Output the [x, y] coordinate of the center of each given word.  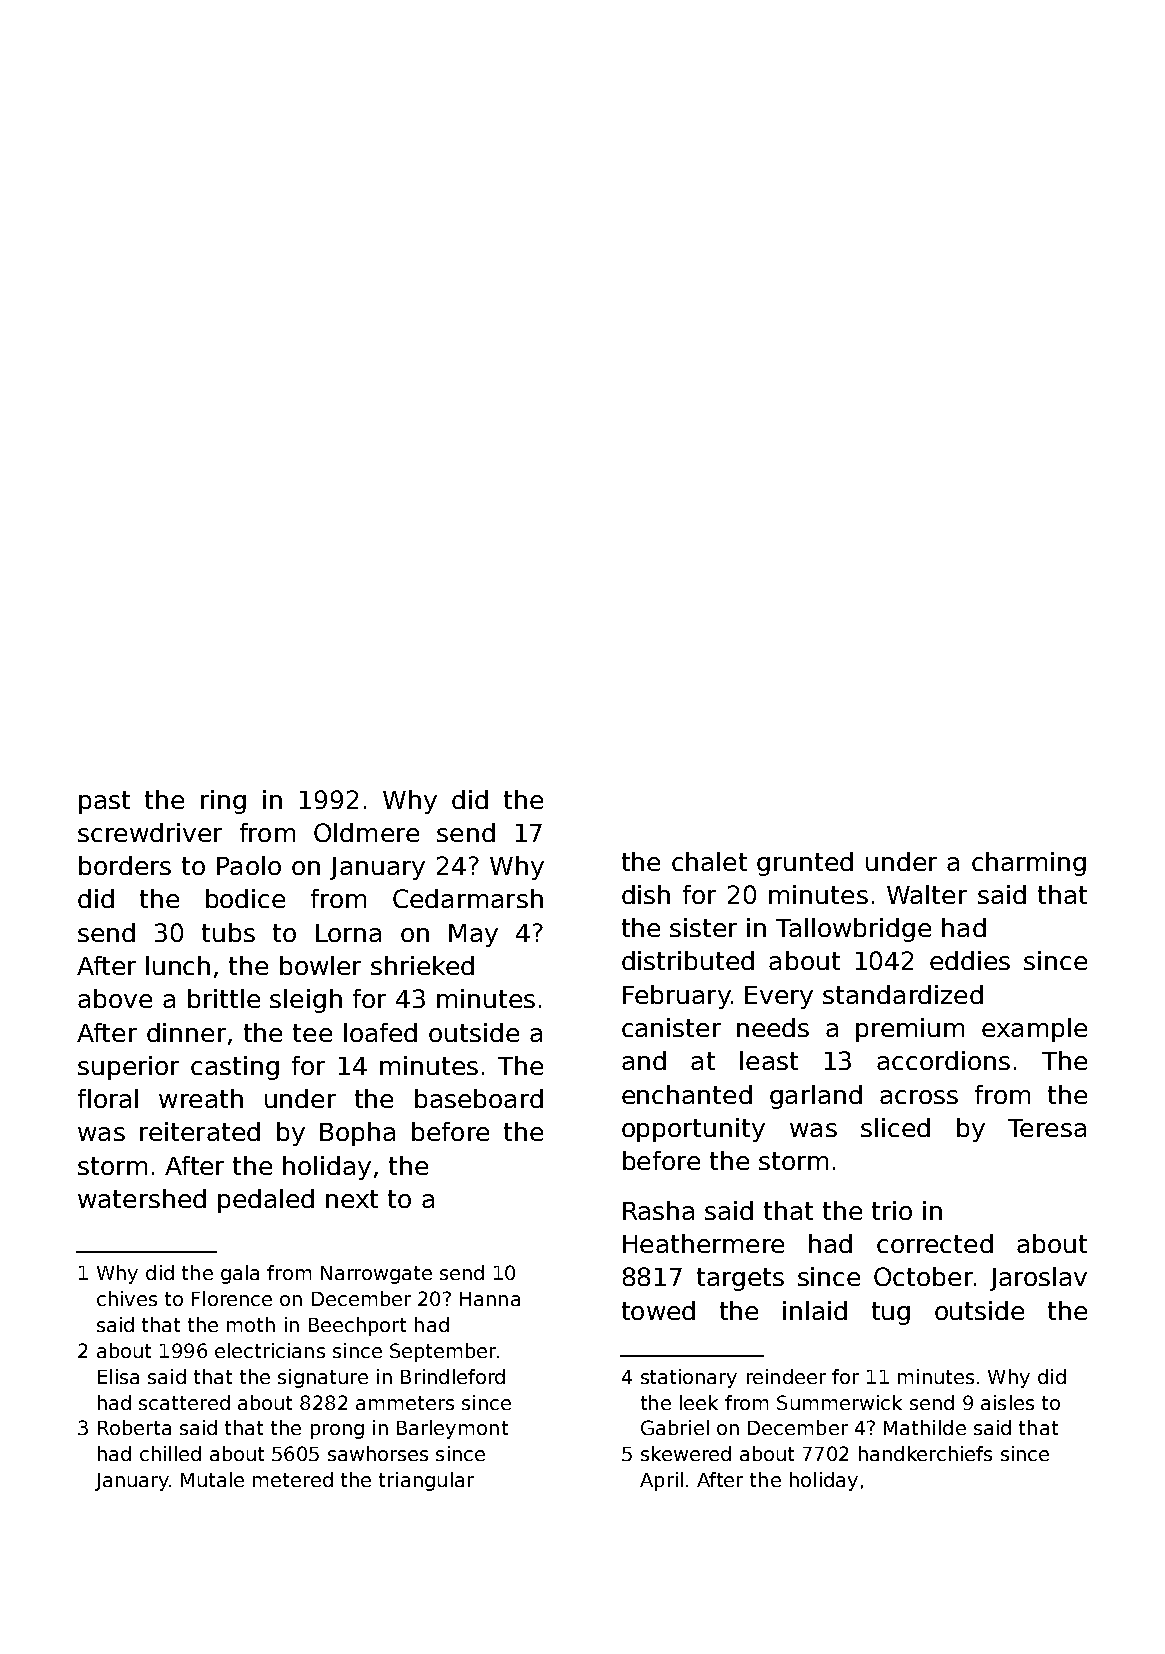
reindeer [786, 1376]
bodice [245, 898]
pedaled [266, 1201]
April [661, 1481]
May [473, 935]
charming [1029, 864]
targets [740, 1279]
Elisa [118, 1376]
